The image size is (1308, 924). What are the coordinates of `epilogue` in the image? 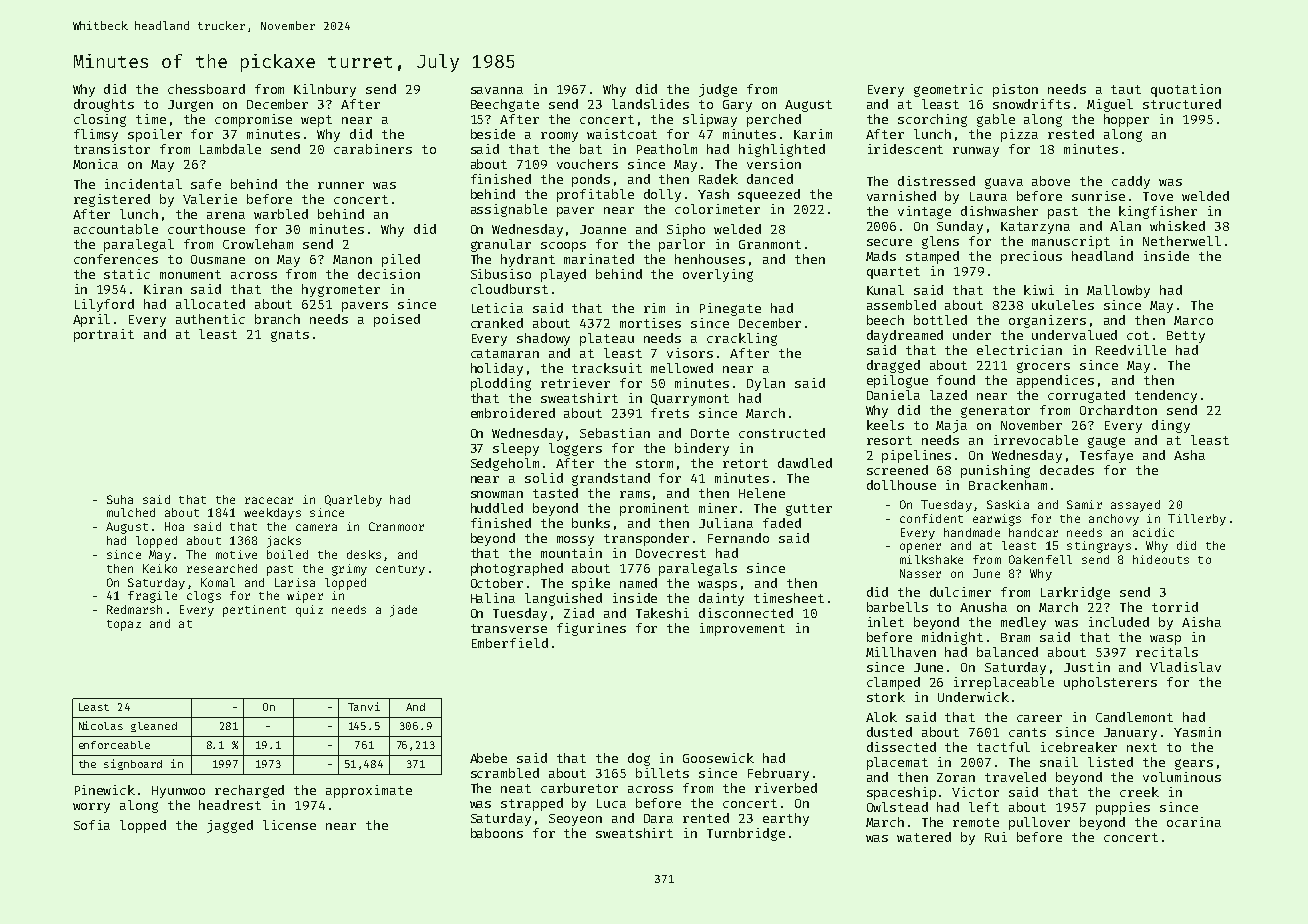 It's located at (897, 381).
